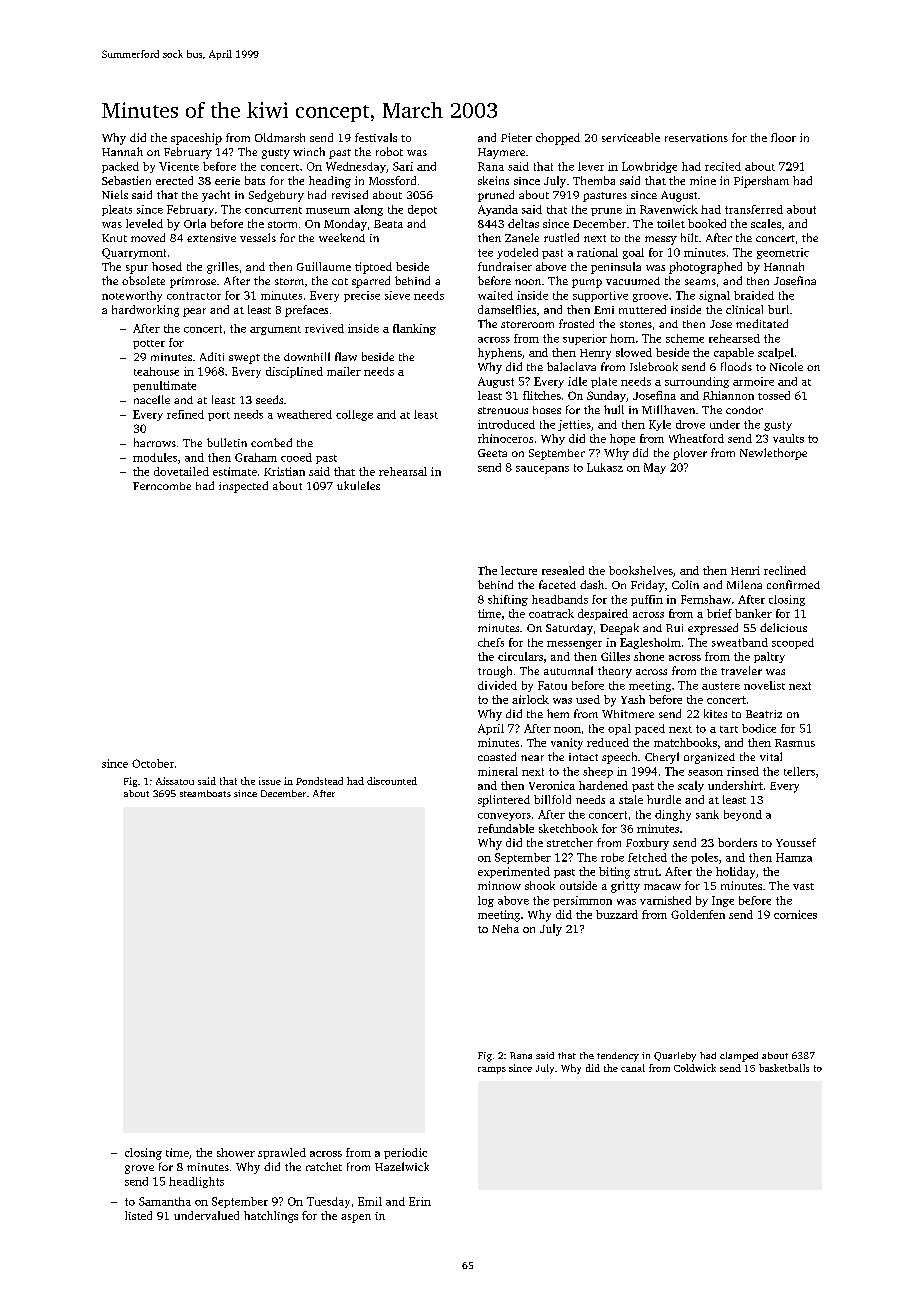 The height and width of the page is (1308, 924). I want to click on sprawled, so click(282, 1153).
